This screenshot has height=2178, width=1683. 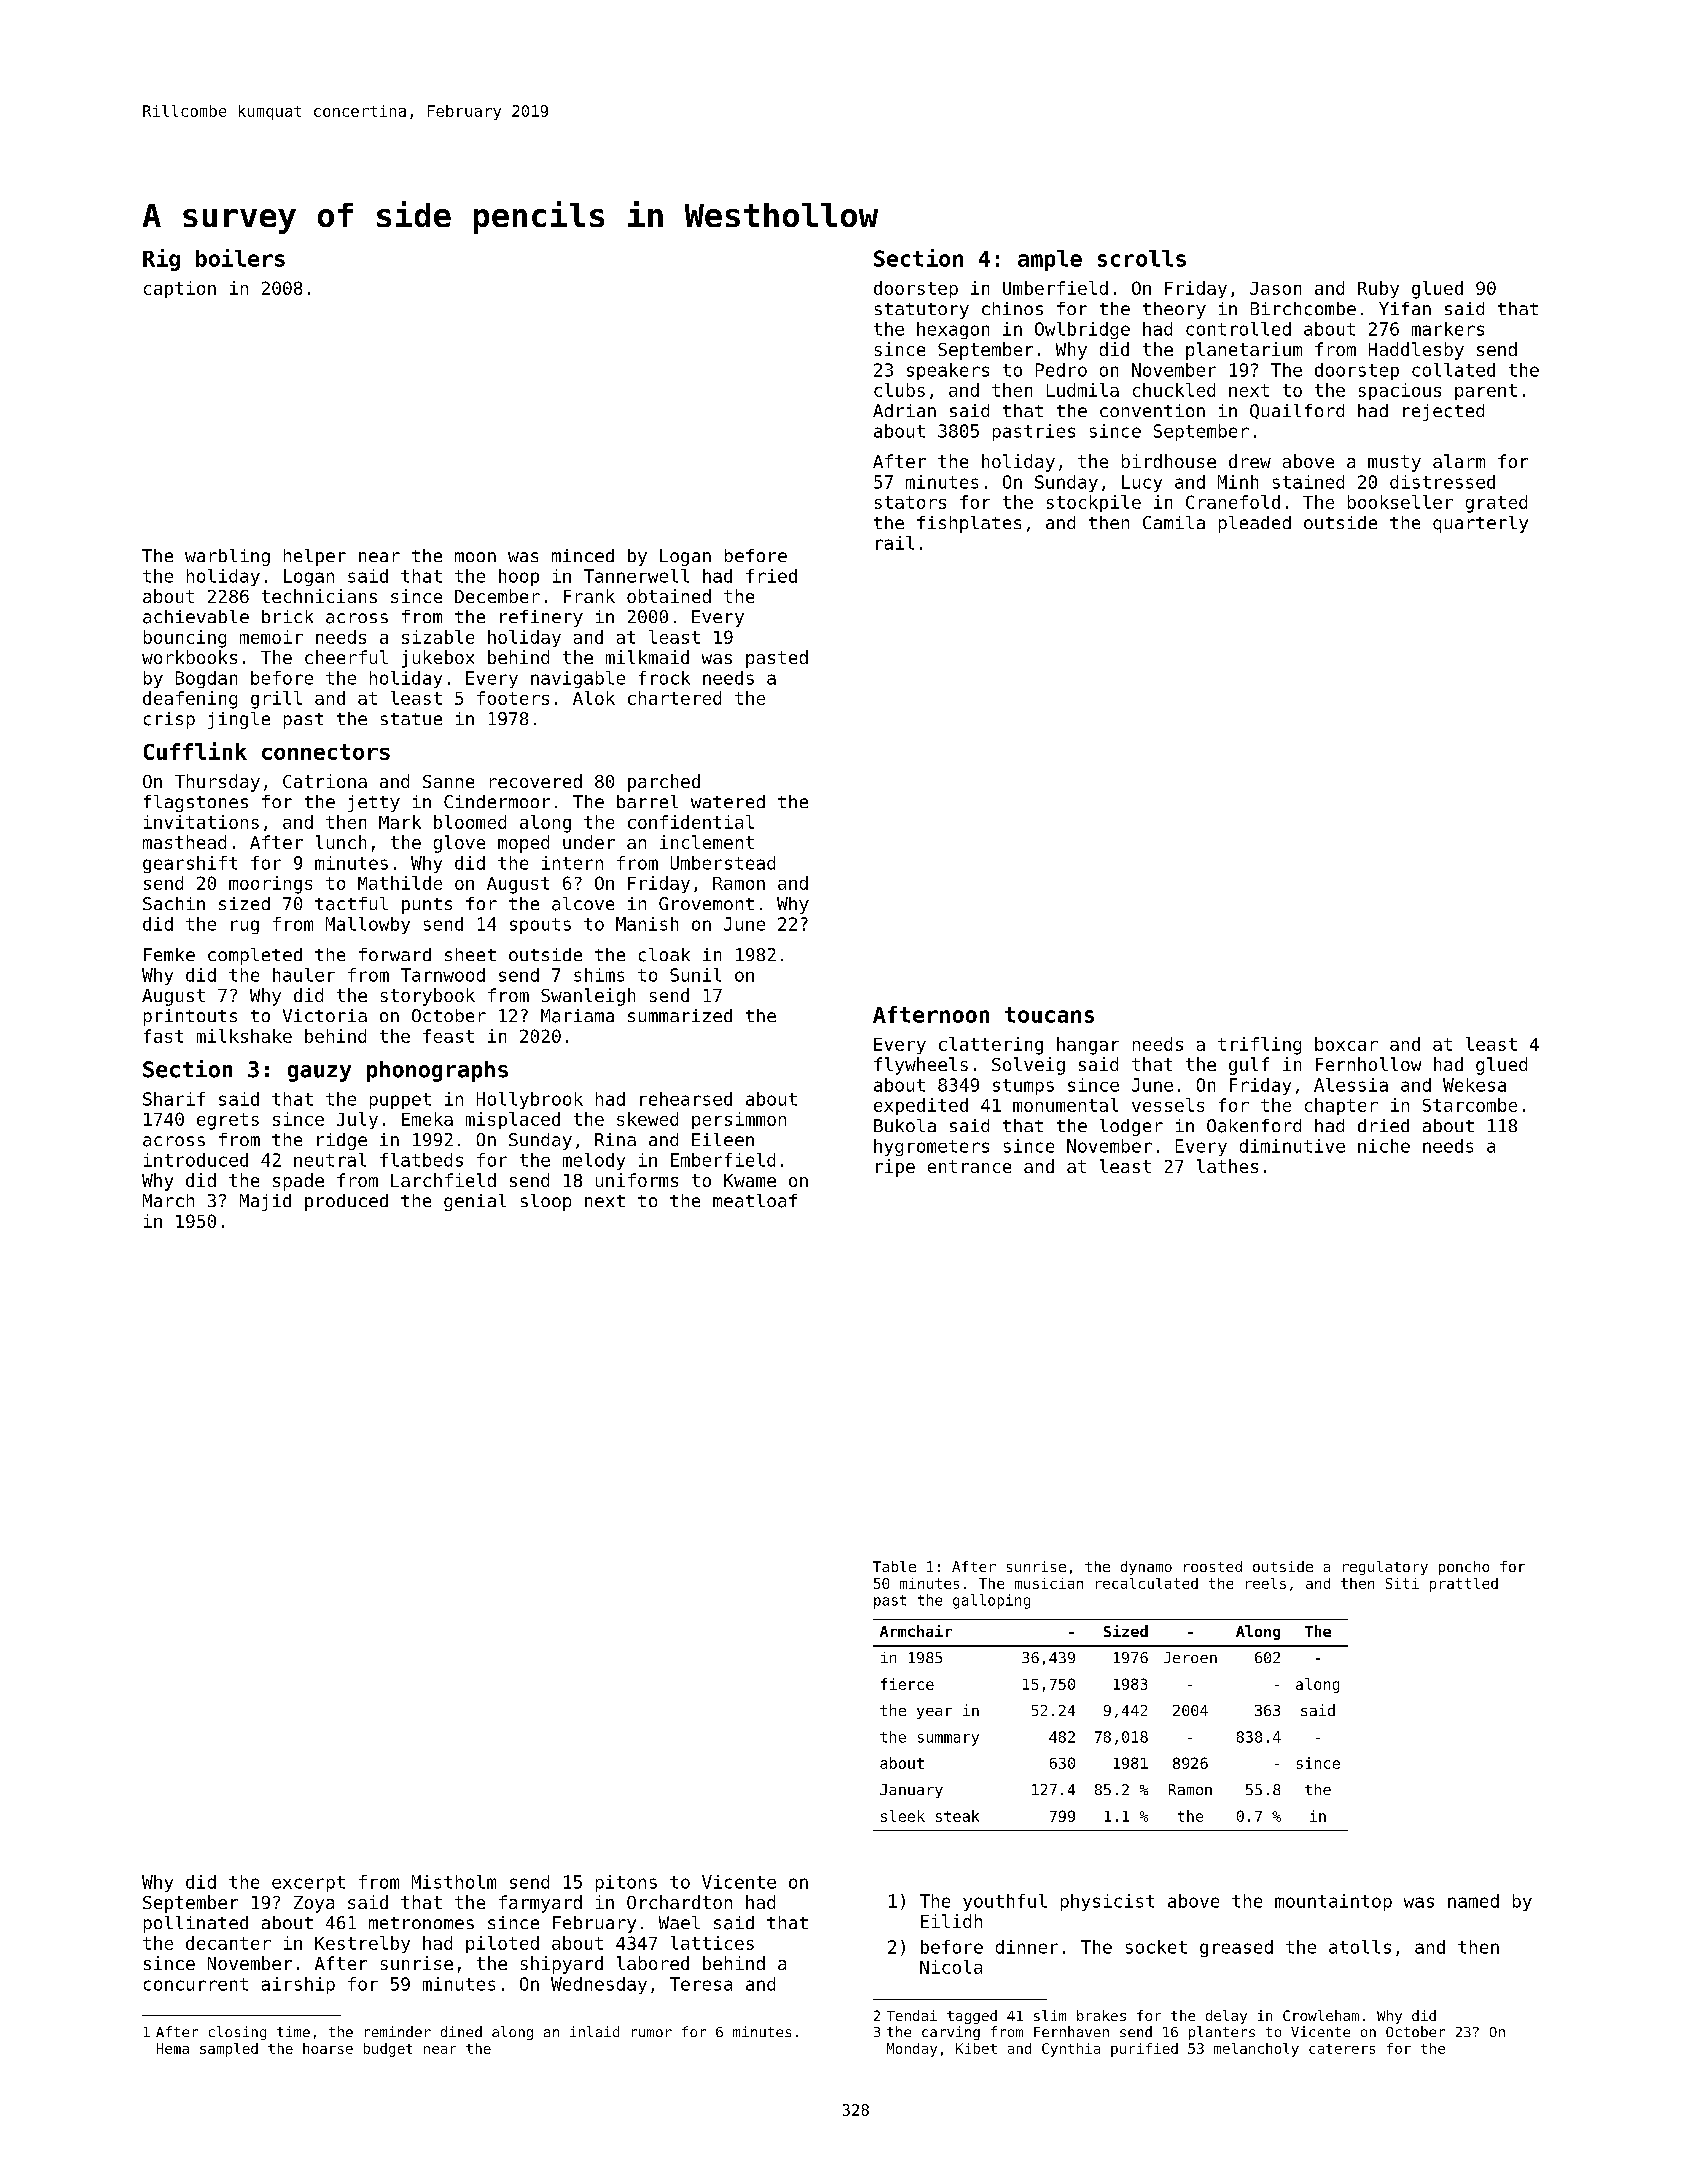 I want to click on moorings, so click(x=270, y=885).
